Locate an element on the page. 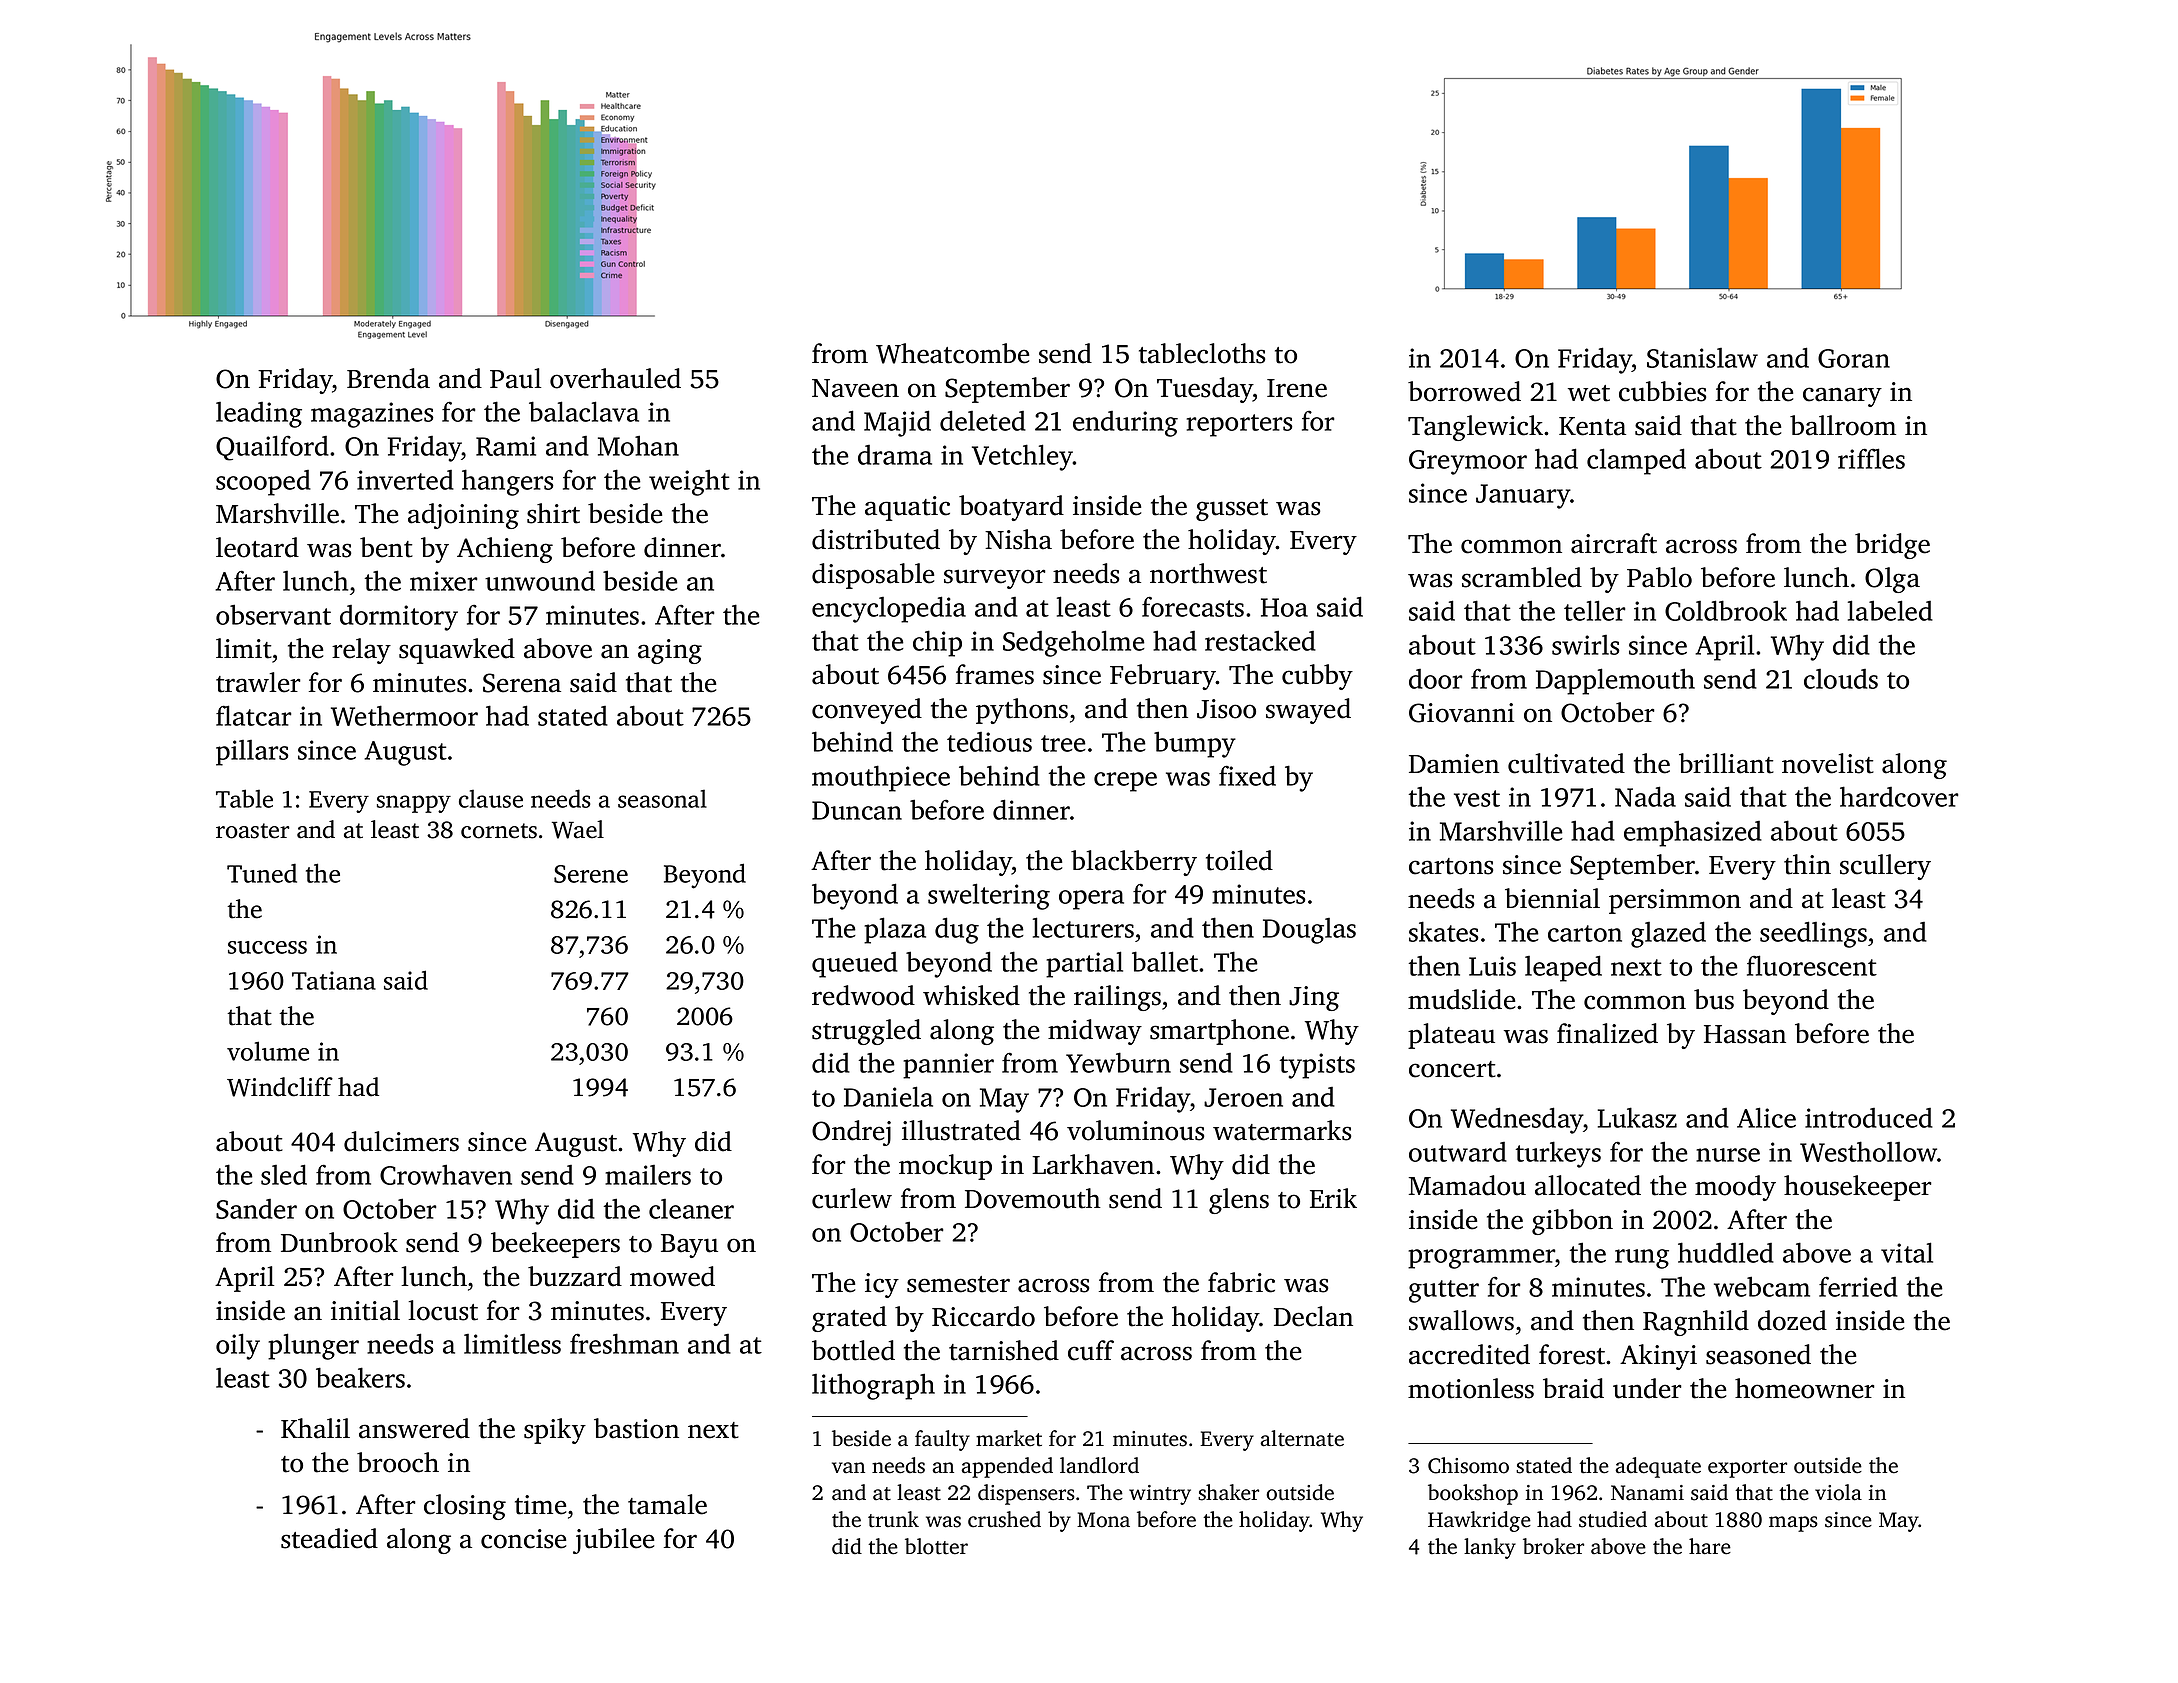 This image has height=1683, width=2178. Wael is located at coordinates (578, 829).
